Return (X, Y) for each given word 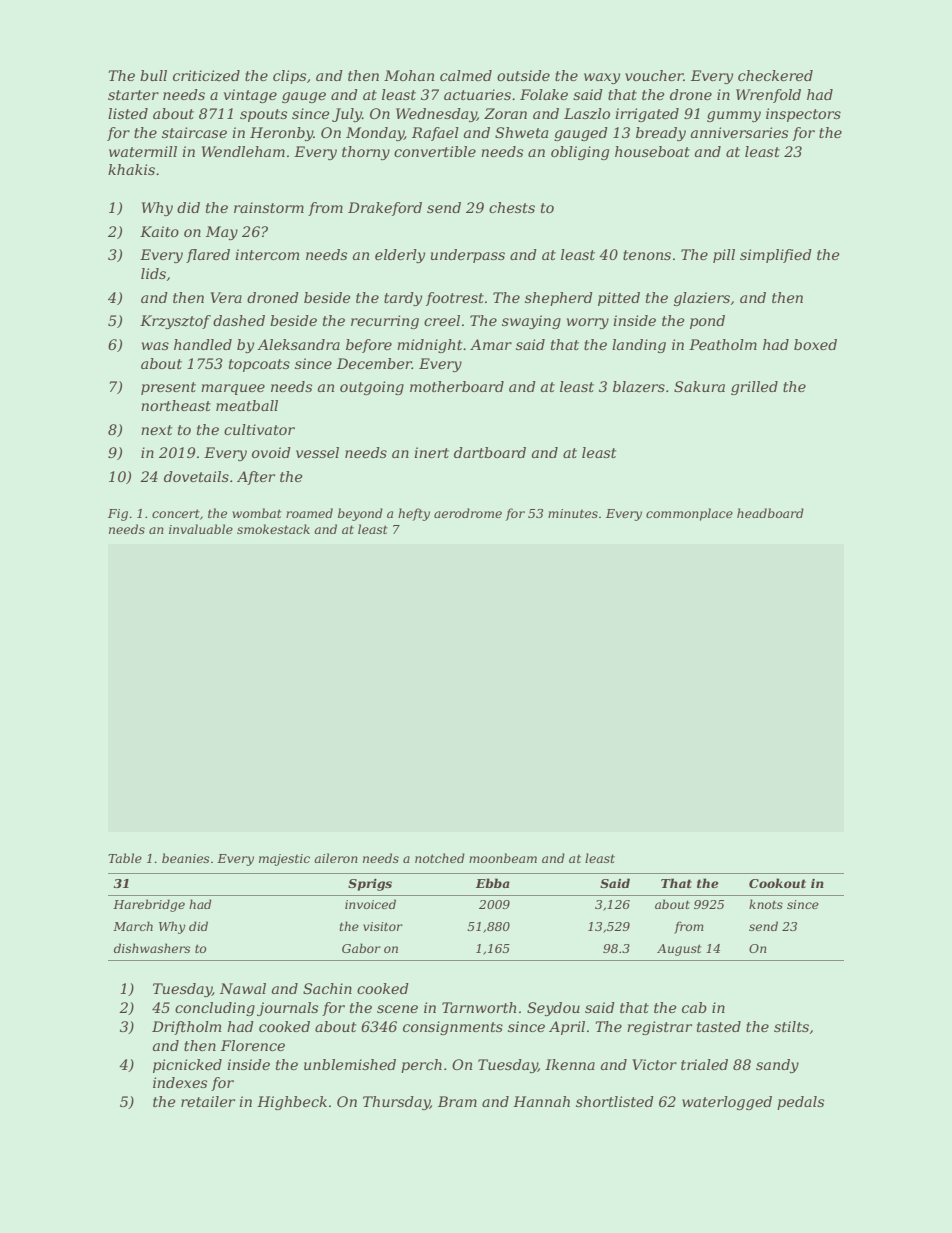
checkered (775, 75)
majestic (284, 860)
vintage (250, 96)
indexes (180, 1082)
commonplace (689, 514)
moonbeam (503, 858)
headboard (770, 513)
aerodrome (468, 513)
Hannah (541, 1101)
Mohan (409, 75)
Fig (118, 515)
